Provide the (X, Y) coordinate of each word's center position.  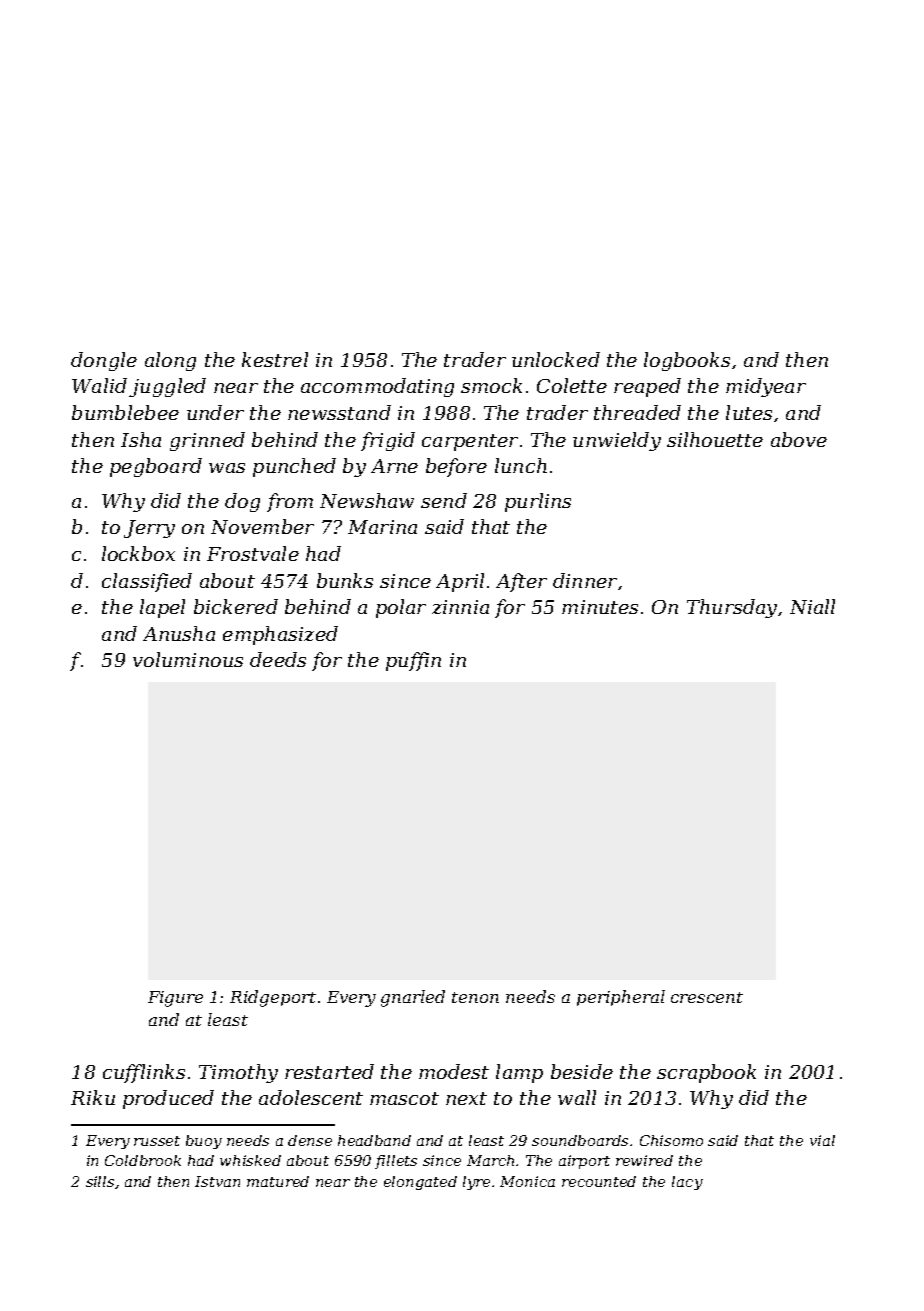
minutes (600, 607)
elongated (420, 1183)
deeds (278, 659)
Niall (812, 606)
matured (278, 1181)
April (460, 582)
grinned (207, 441)
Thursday (732, 608)
